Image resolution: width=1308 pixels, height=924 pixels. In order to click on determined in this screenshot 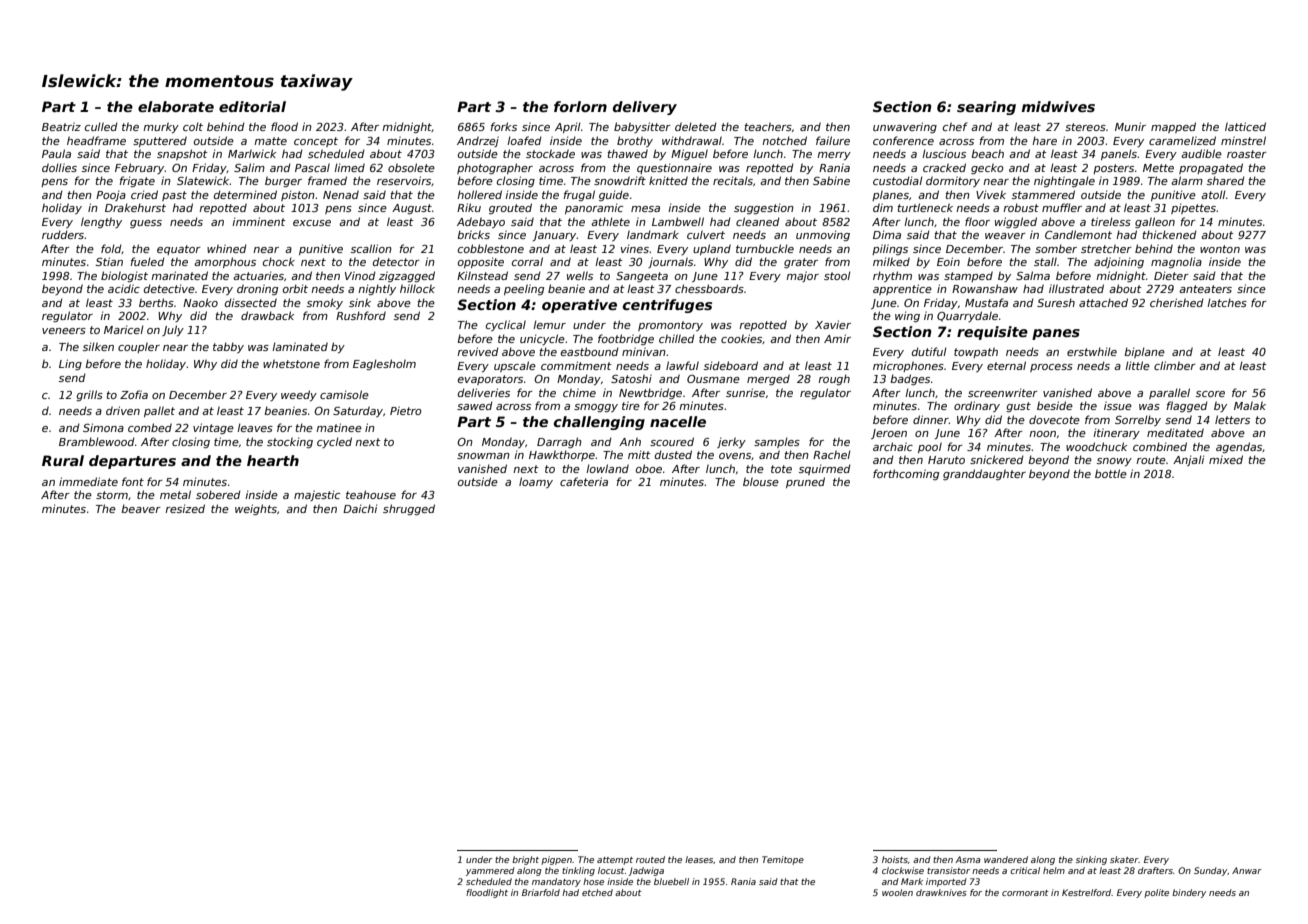, I will do `click(245, 194)`.
